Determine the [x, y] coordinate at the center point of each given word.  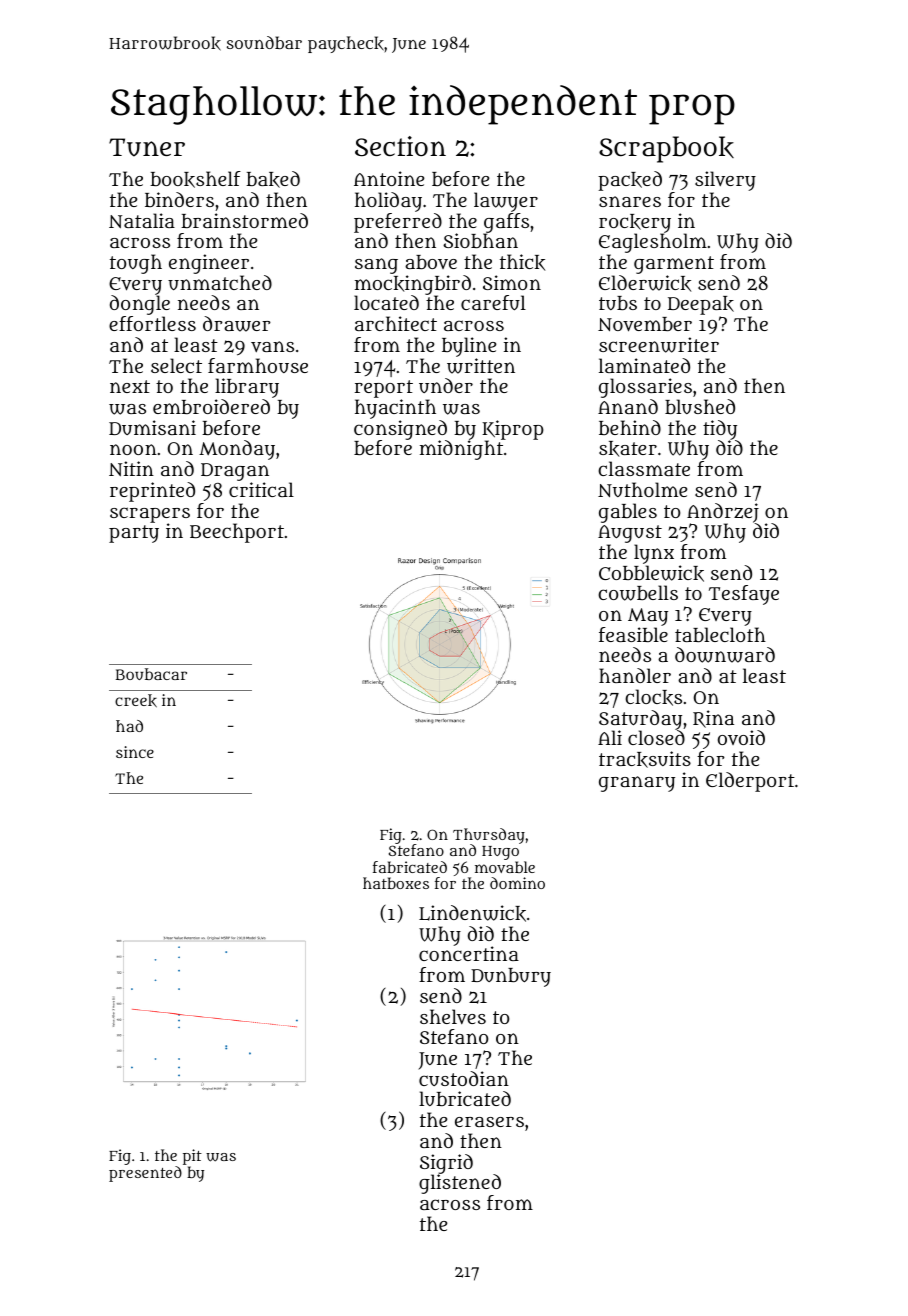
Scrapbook [666, 149]
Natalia [142, 220]
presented [145, 1174]
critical [261, 489]
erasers [489, 1122]
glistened [460, 1184]
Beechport [237, 533]
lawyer [506, 202]
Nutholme [642, 489]
